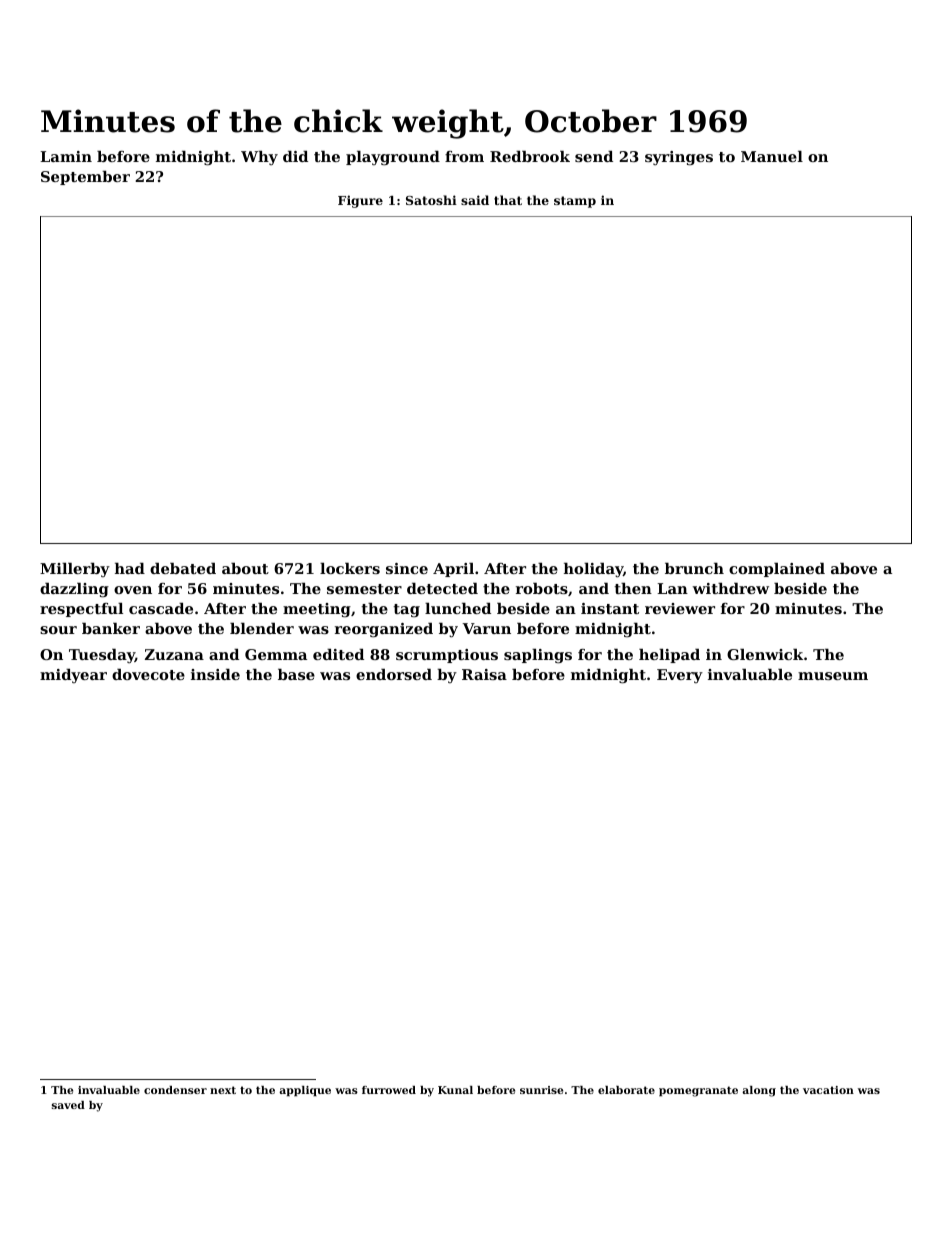  I want to click on Kunal, so click(455, 1090).
